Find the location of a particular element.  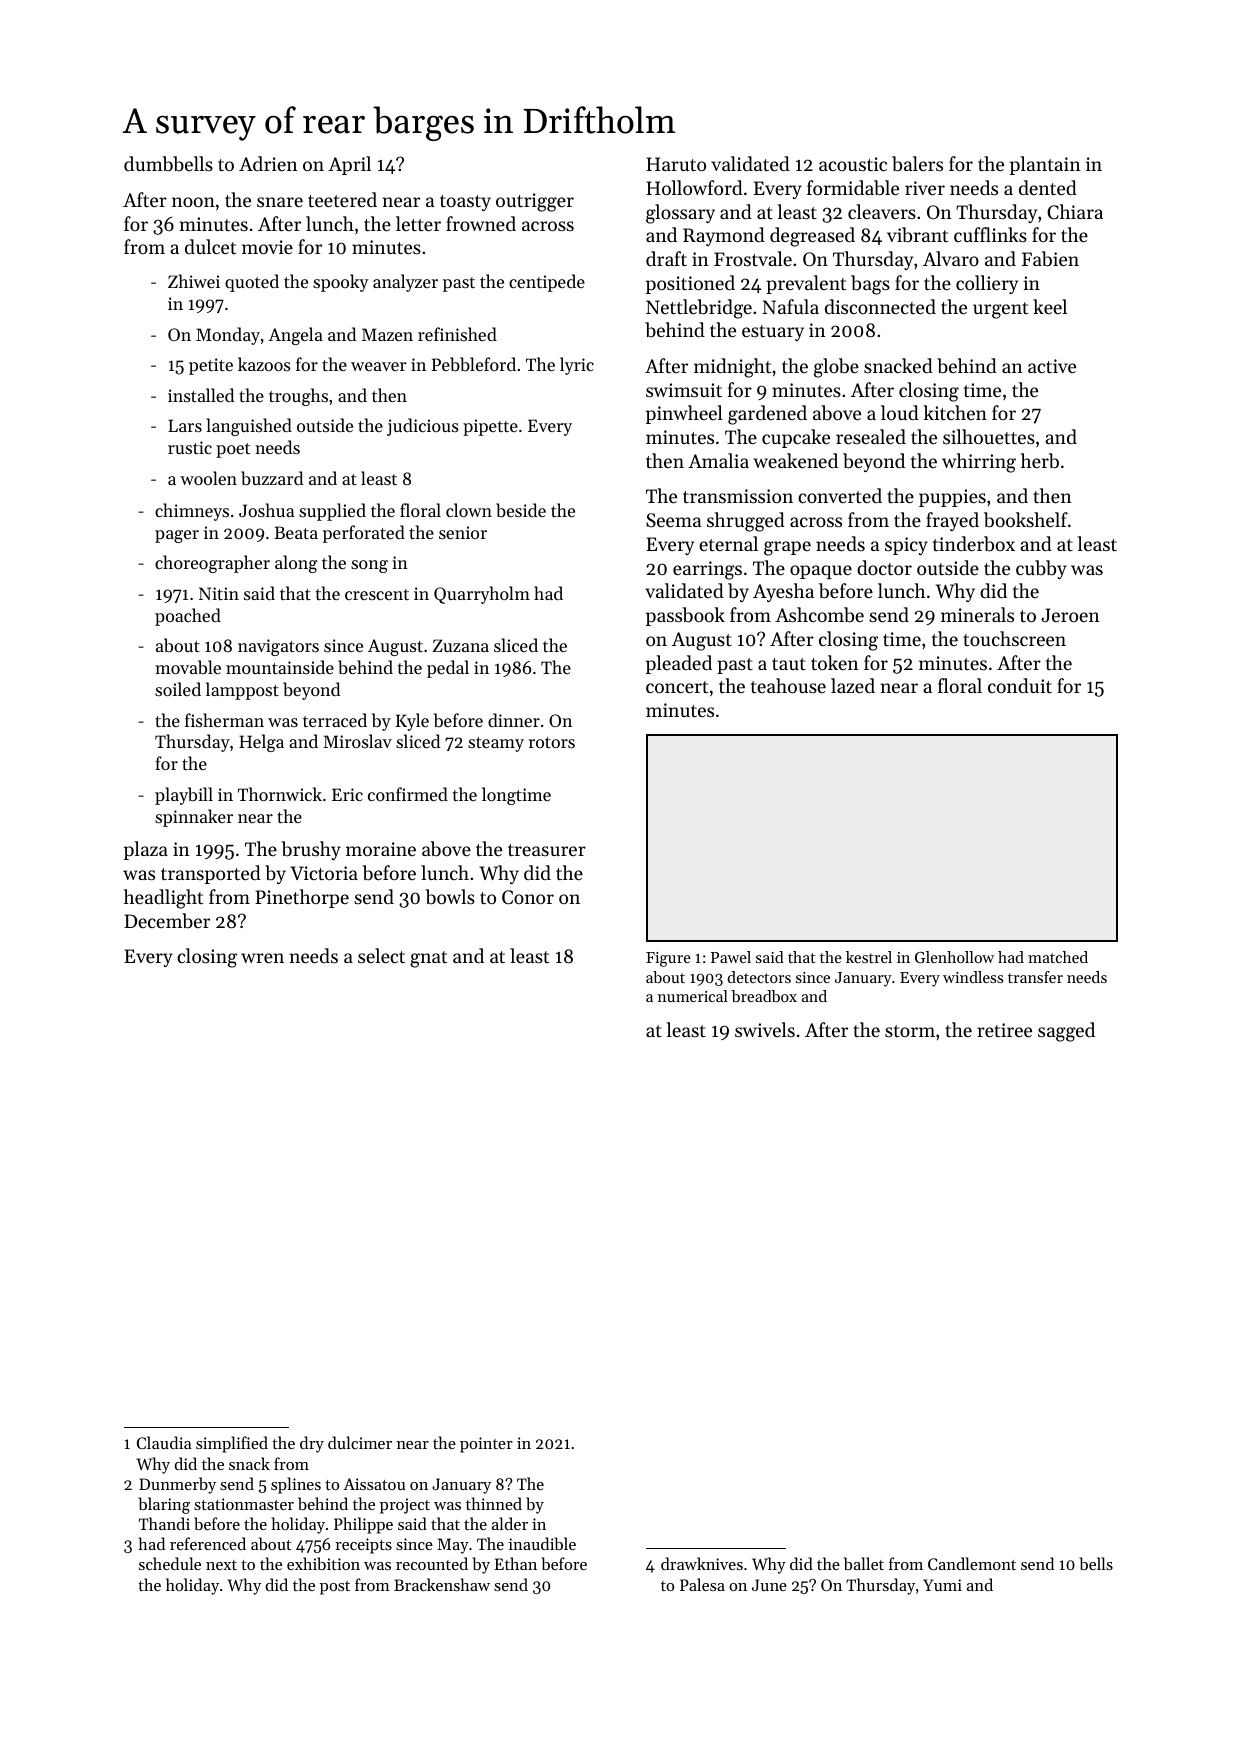

Candlemont is located at coordinates (972, 1563).
